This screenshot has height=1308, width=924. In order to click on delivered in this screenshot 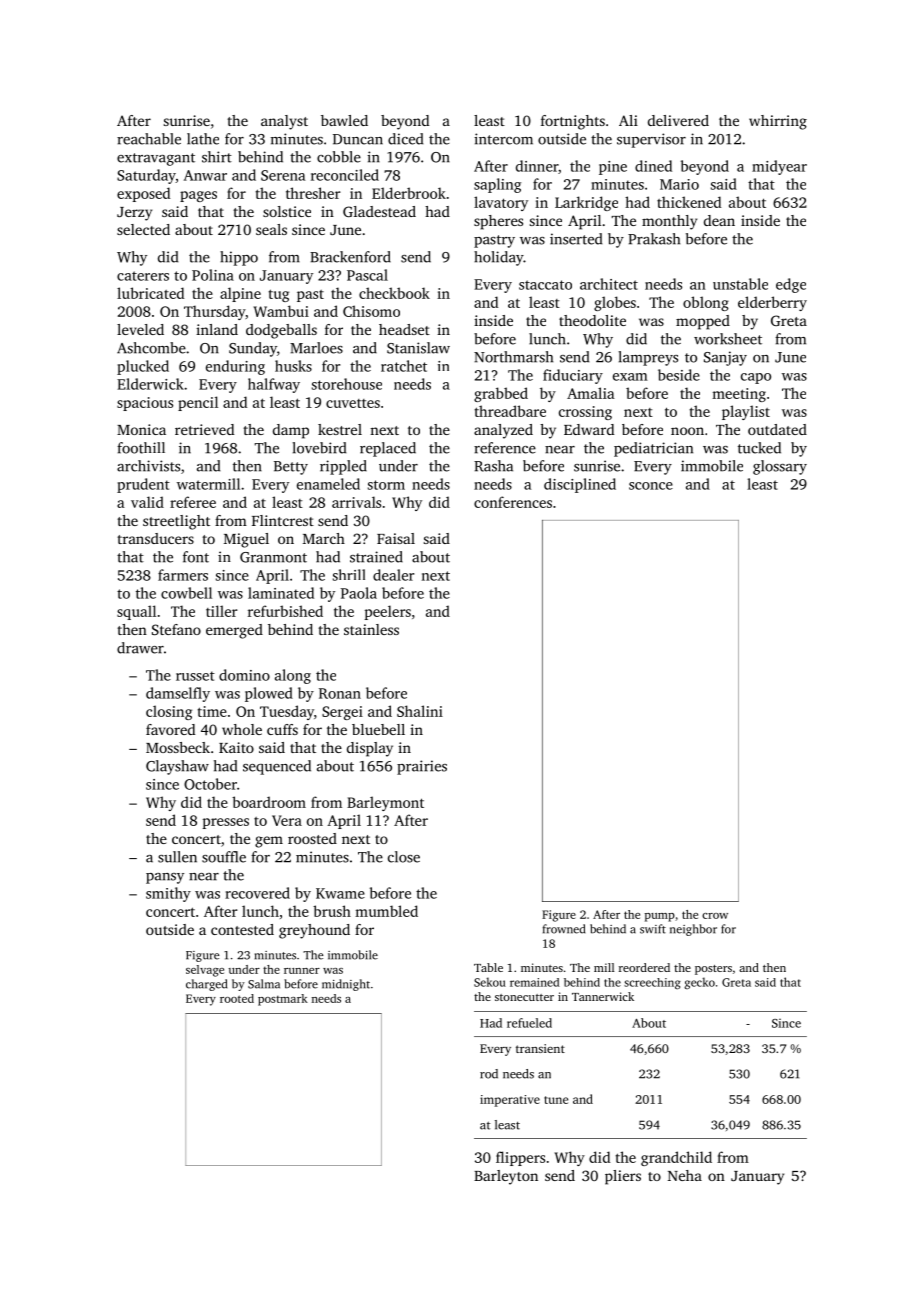, I will do `click(678, 120)`.
